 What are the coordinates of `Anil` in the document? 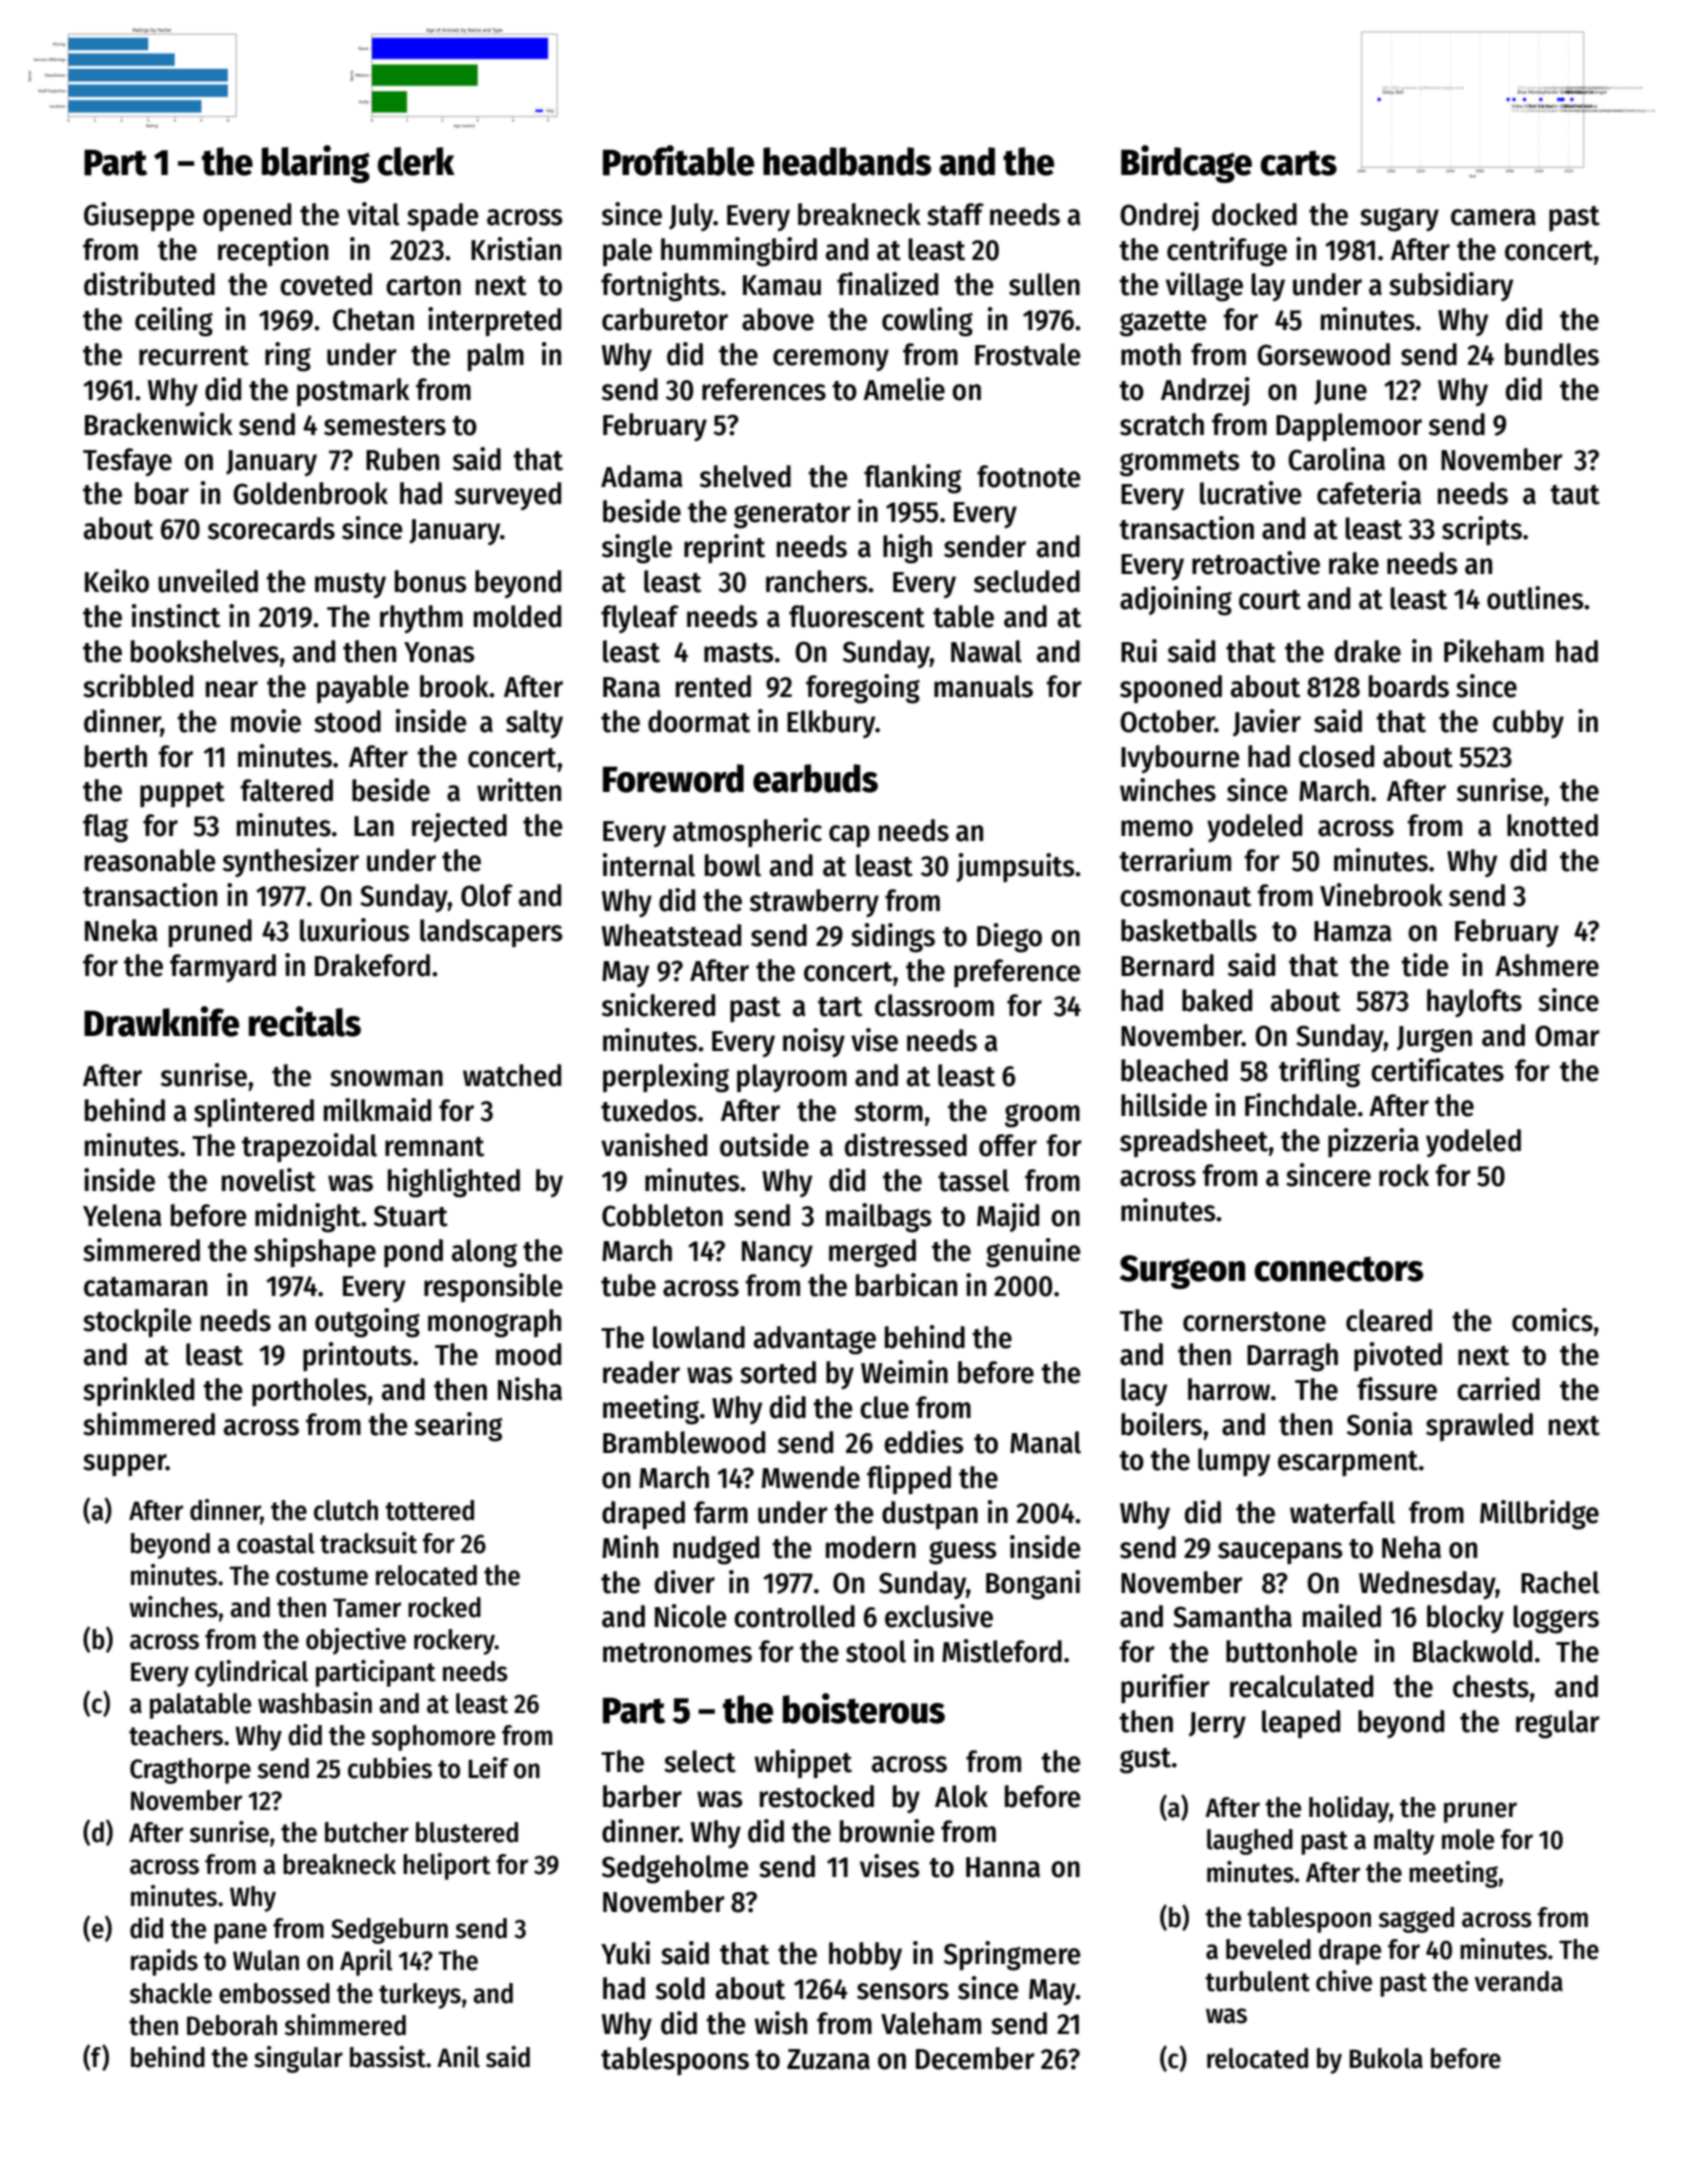 It's located at (458, 2057).
